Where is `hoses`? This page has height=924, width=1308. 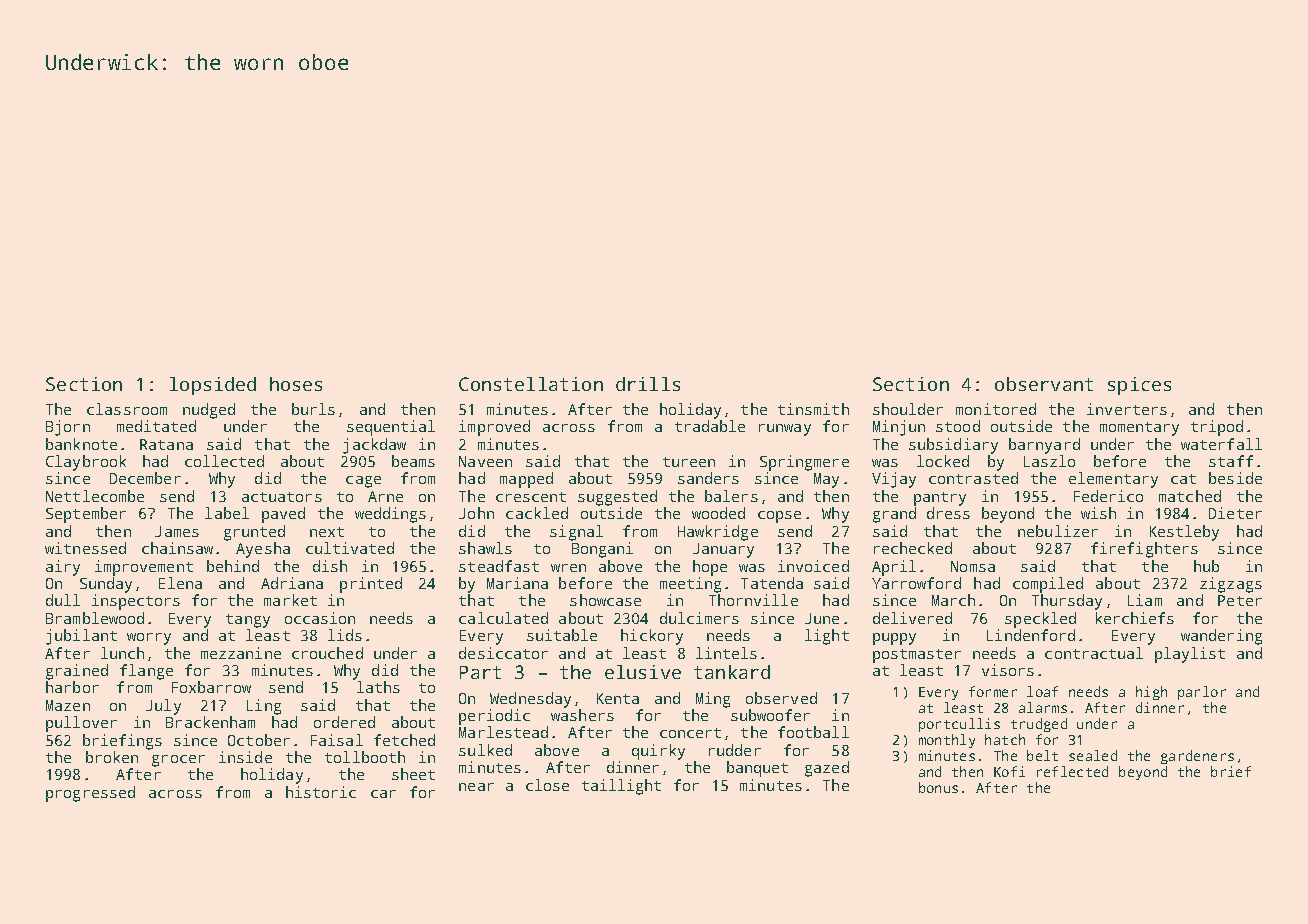 hoses is located at coordinates (296, 384).
